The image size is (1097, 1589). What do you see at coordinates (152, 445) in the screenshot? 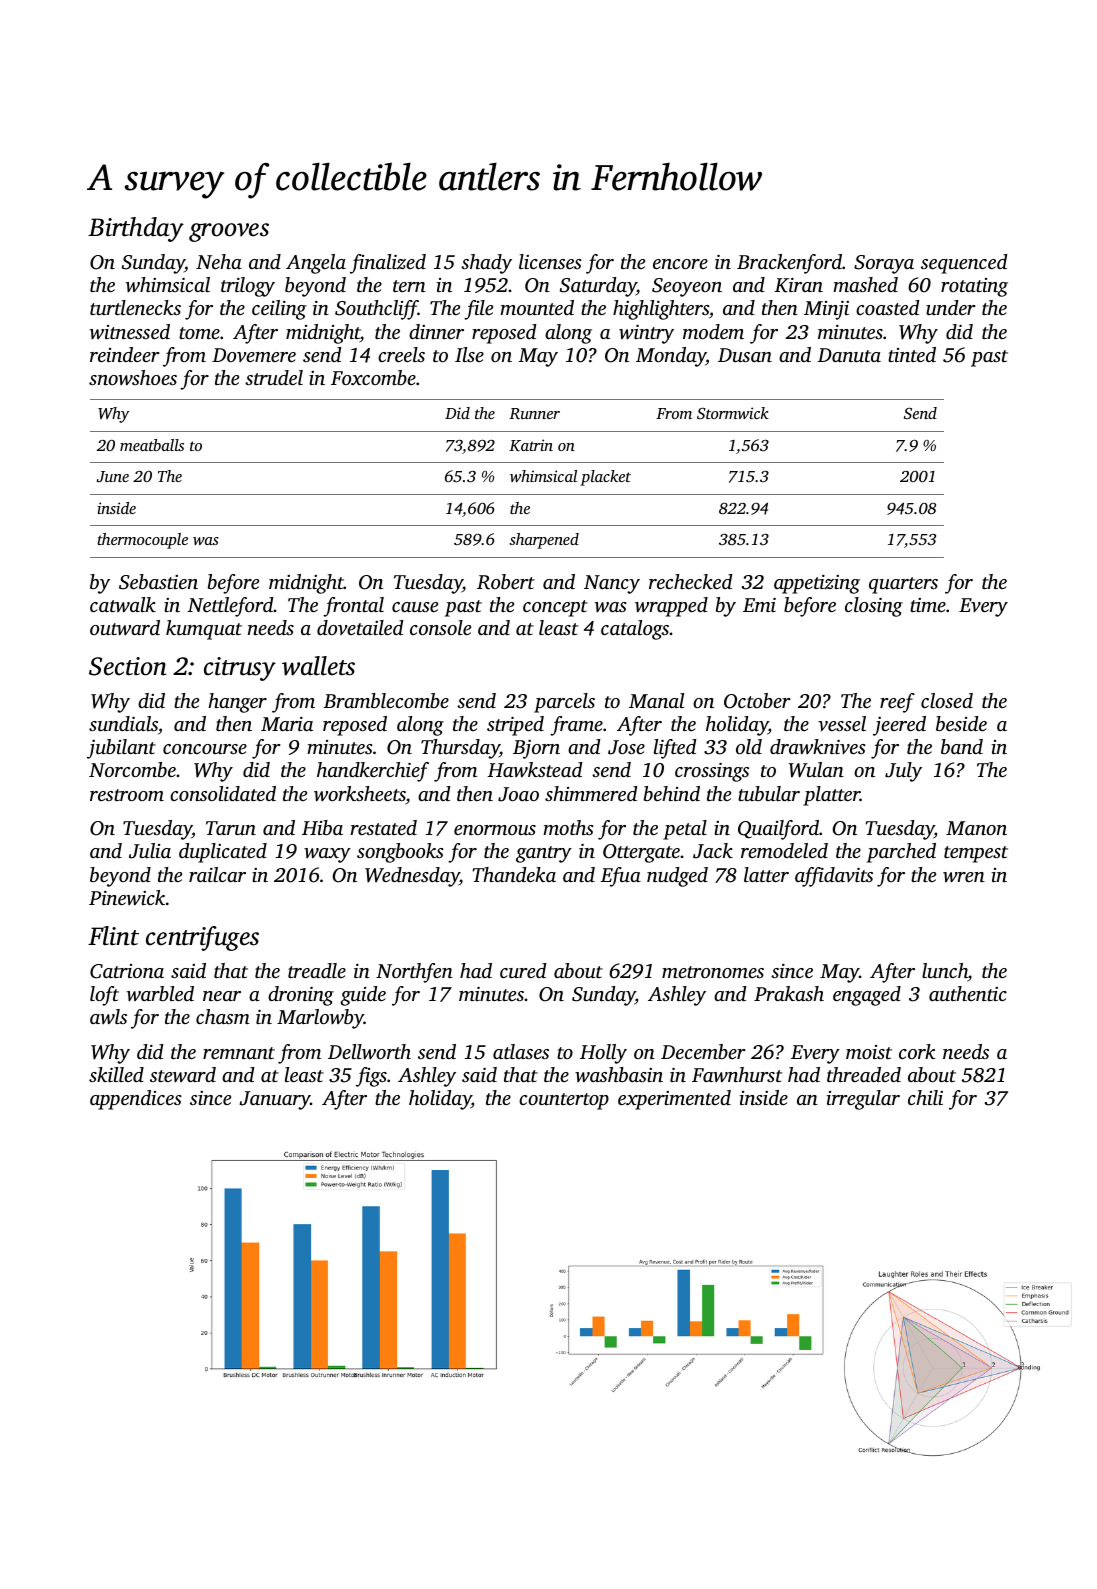
I see `meatballs` at bounding box center [152, 445].
